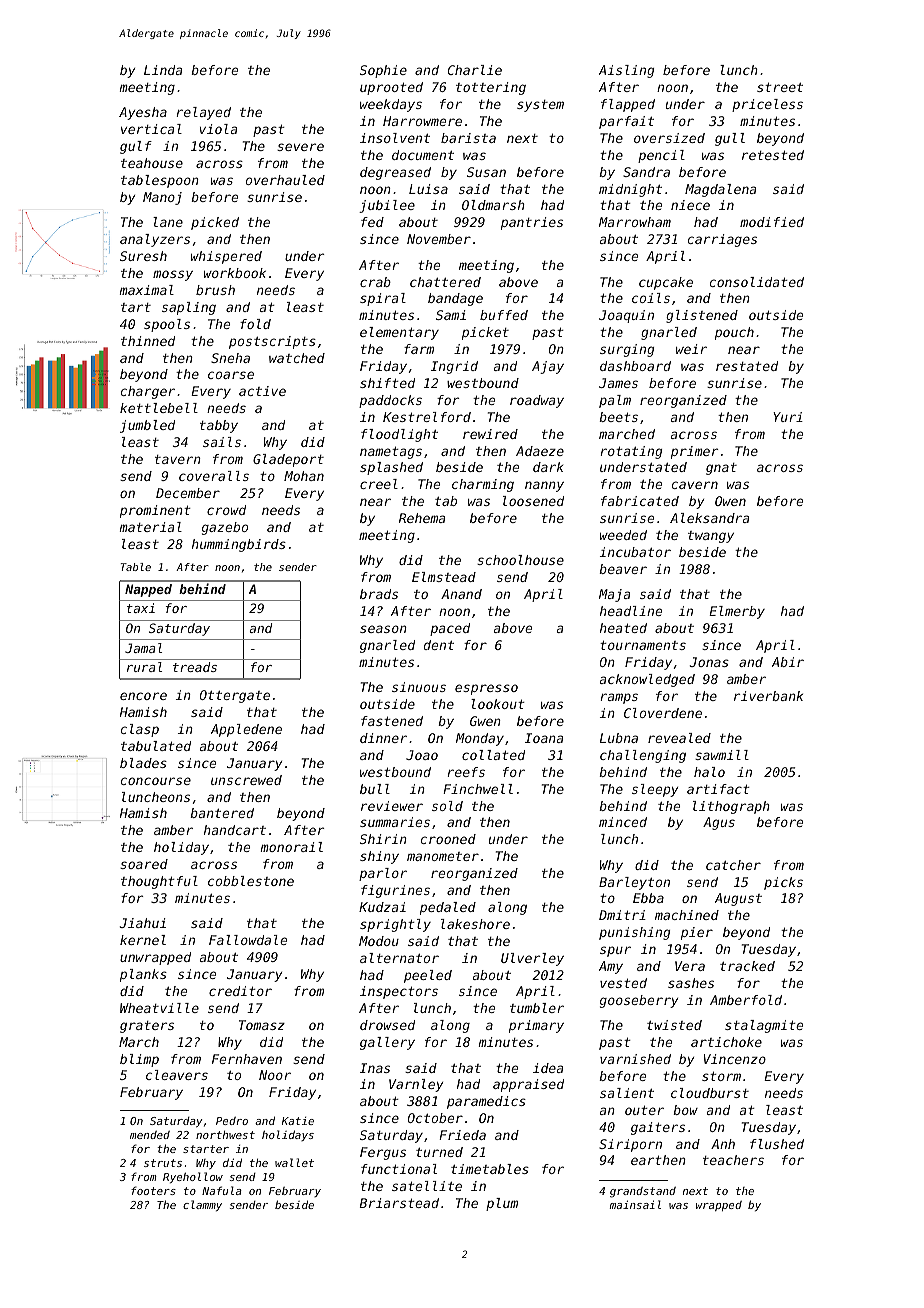  What do you see at coordinates (235, 273) in the image?
I see `workbook` at bounding box center [235, 273].
